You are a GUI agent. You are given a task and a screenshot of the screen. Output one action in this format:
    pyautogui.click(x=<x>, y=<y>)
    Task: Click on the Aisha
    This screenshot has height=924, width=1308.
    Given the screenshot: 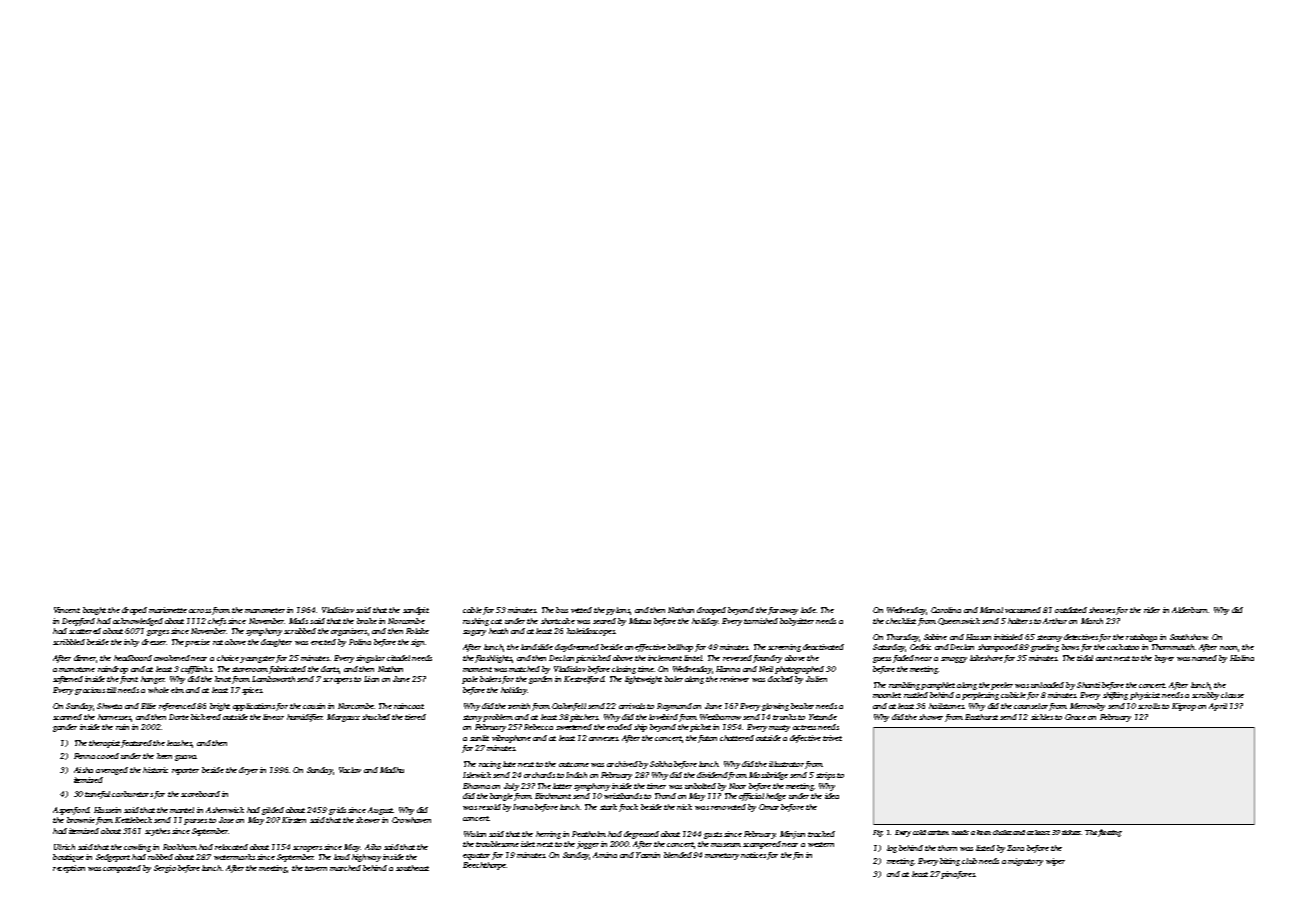 What is the action you would take?
    pyautogui.click(x=83, y=770)
